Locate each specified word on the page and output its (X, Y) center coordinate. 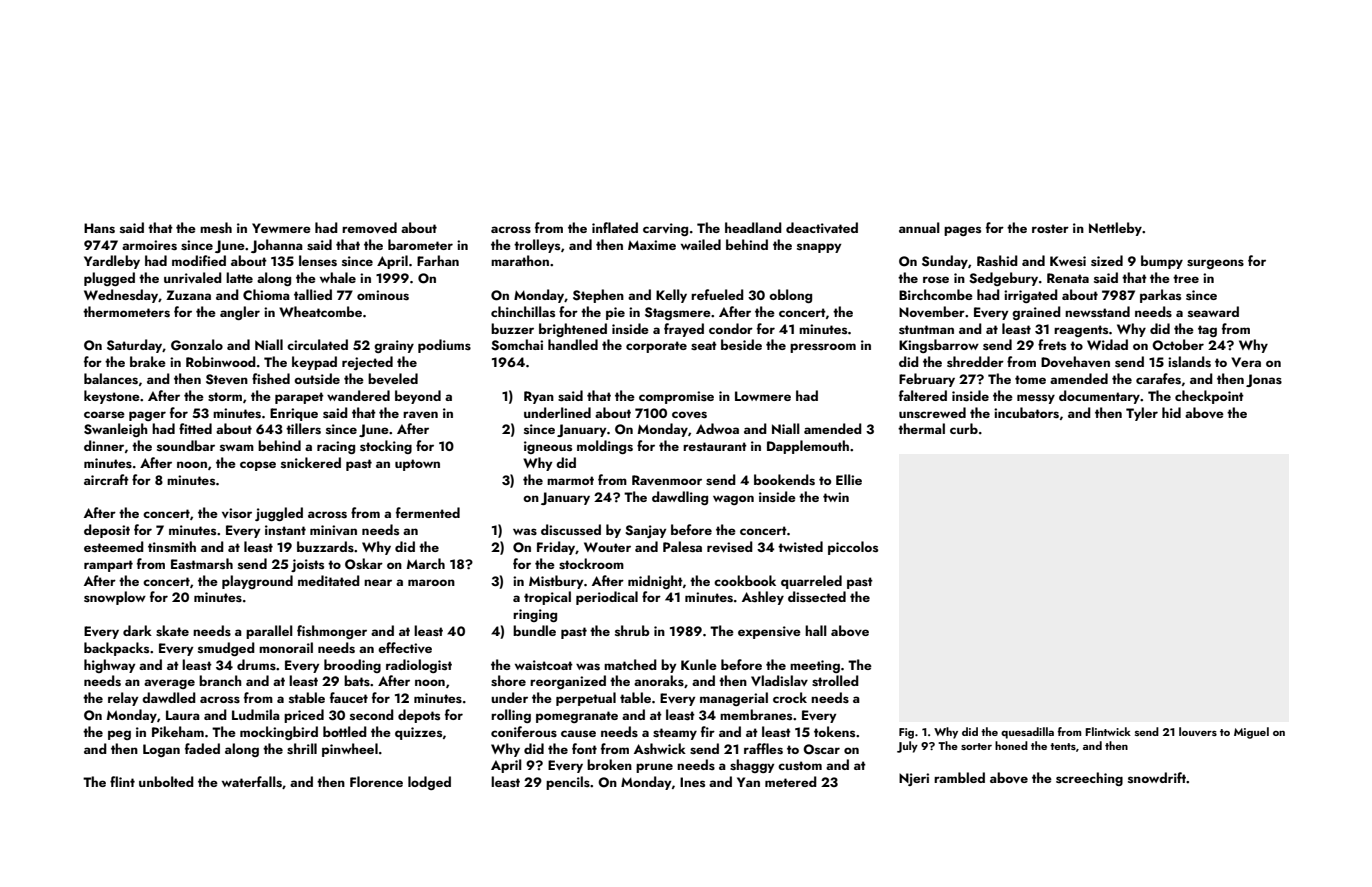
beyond (418, 397)
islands (1189, 361)
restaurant (715, 446)
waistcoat (544, 665)
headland (753, 227)
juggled (279, 514)
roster (1050, 228)
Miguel (1251, 733)
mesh (216, 227)
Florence (376, 781)
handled (573, 344)
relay (123, 699)
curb (964, 428)
